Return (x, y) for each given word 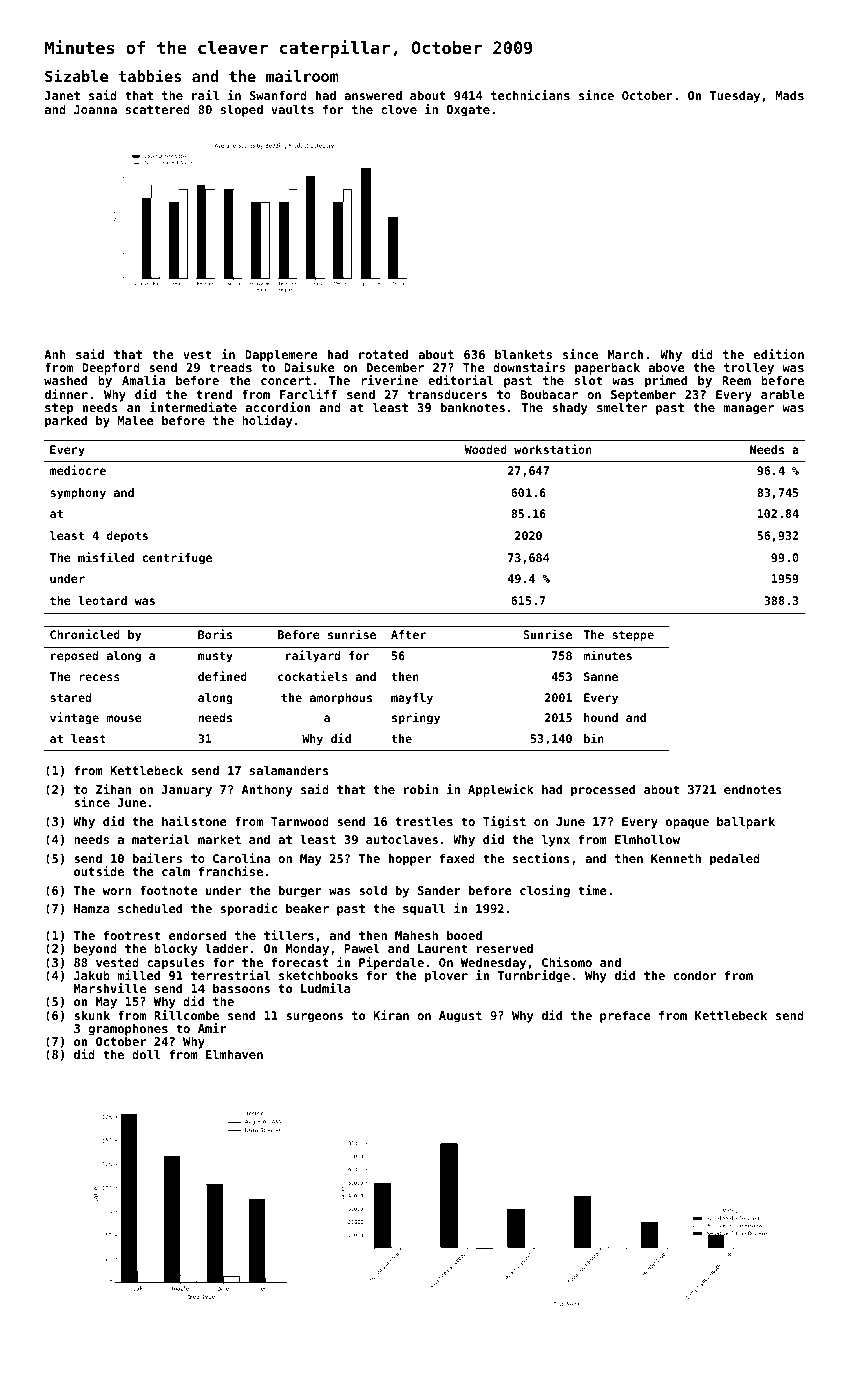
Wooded (486, 449)
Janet (62, 95)
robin (421, 789)
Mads (789, 95)
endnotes (753, 789)
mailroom (302, 75)
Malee (135, 420)
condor (695, 975)
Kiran (391, 1015)
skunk (92, 1015)
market (219, 839)
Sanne (601, 676)
